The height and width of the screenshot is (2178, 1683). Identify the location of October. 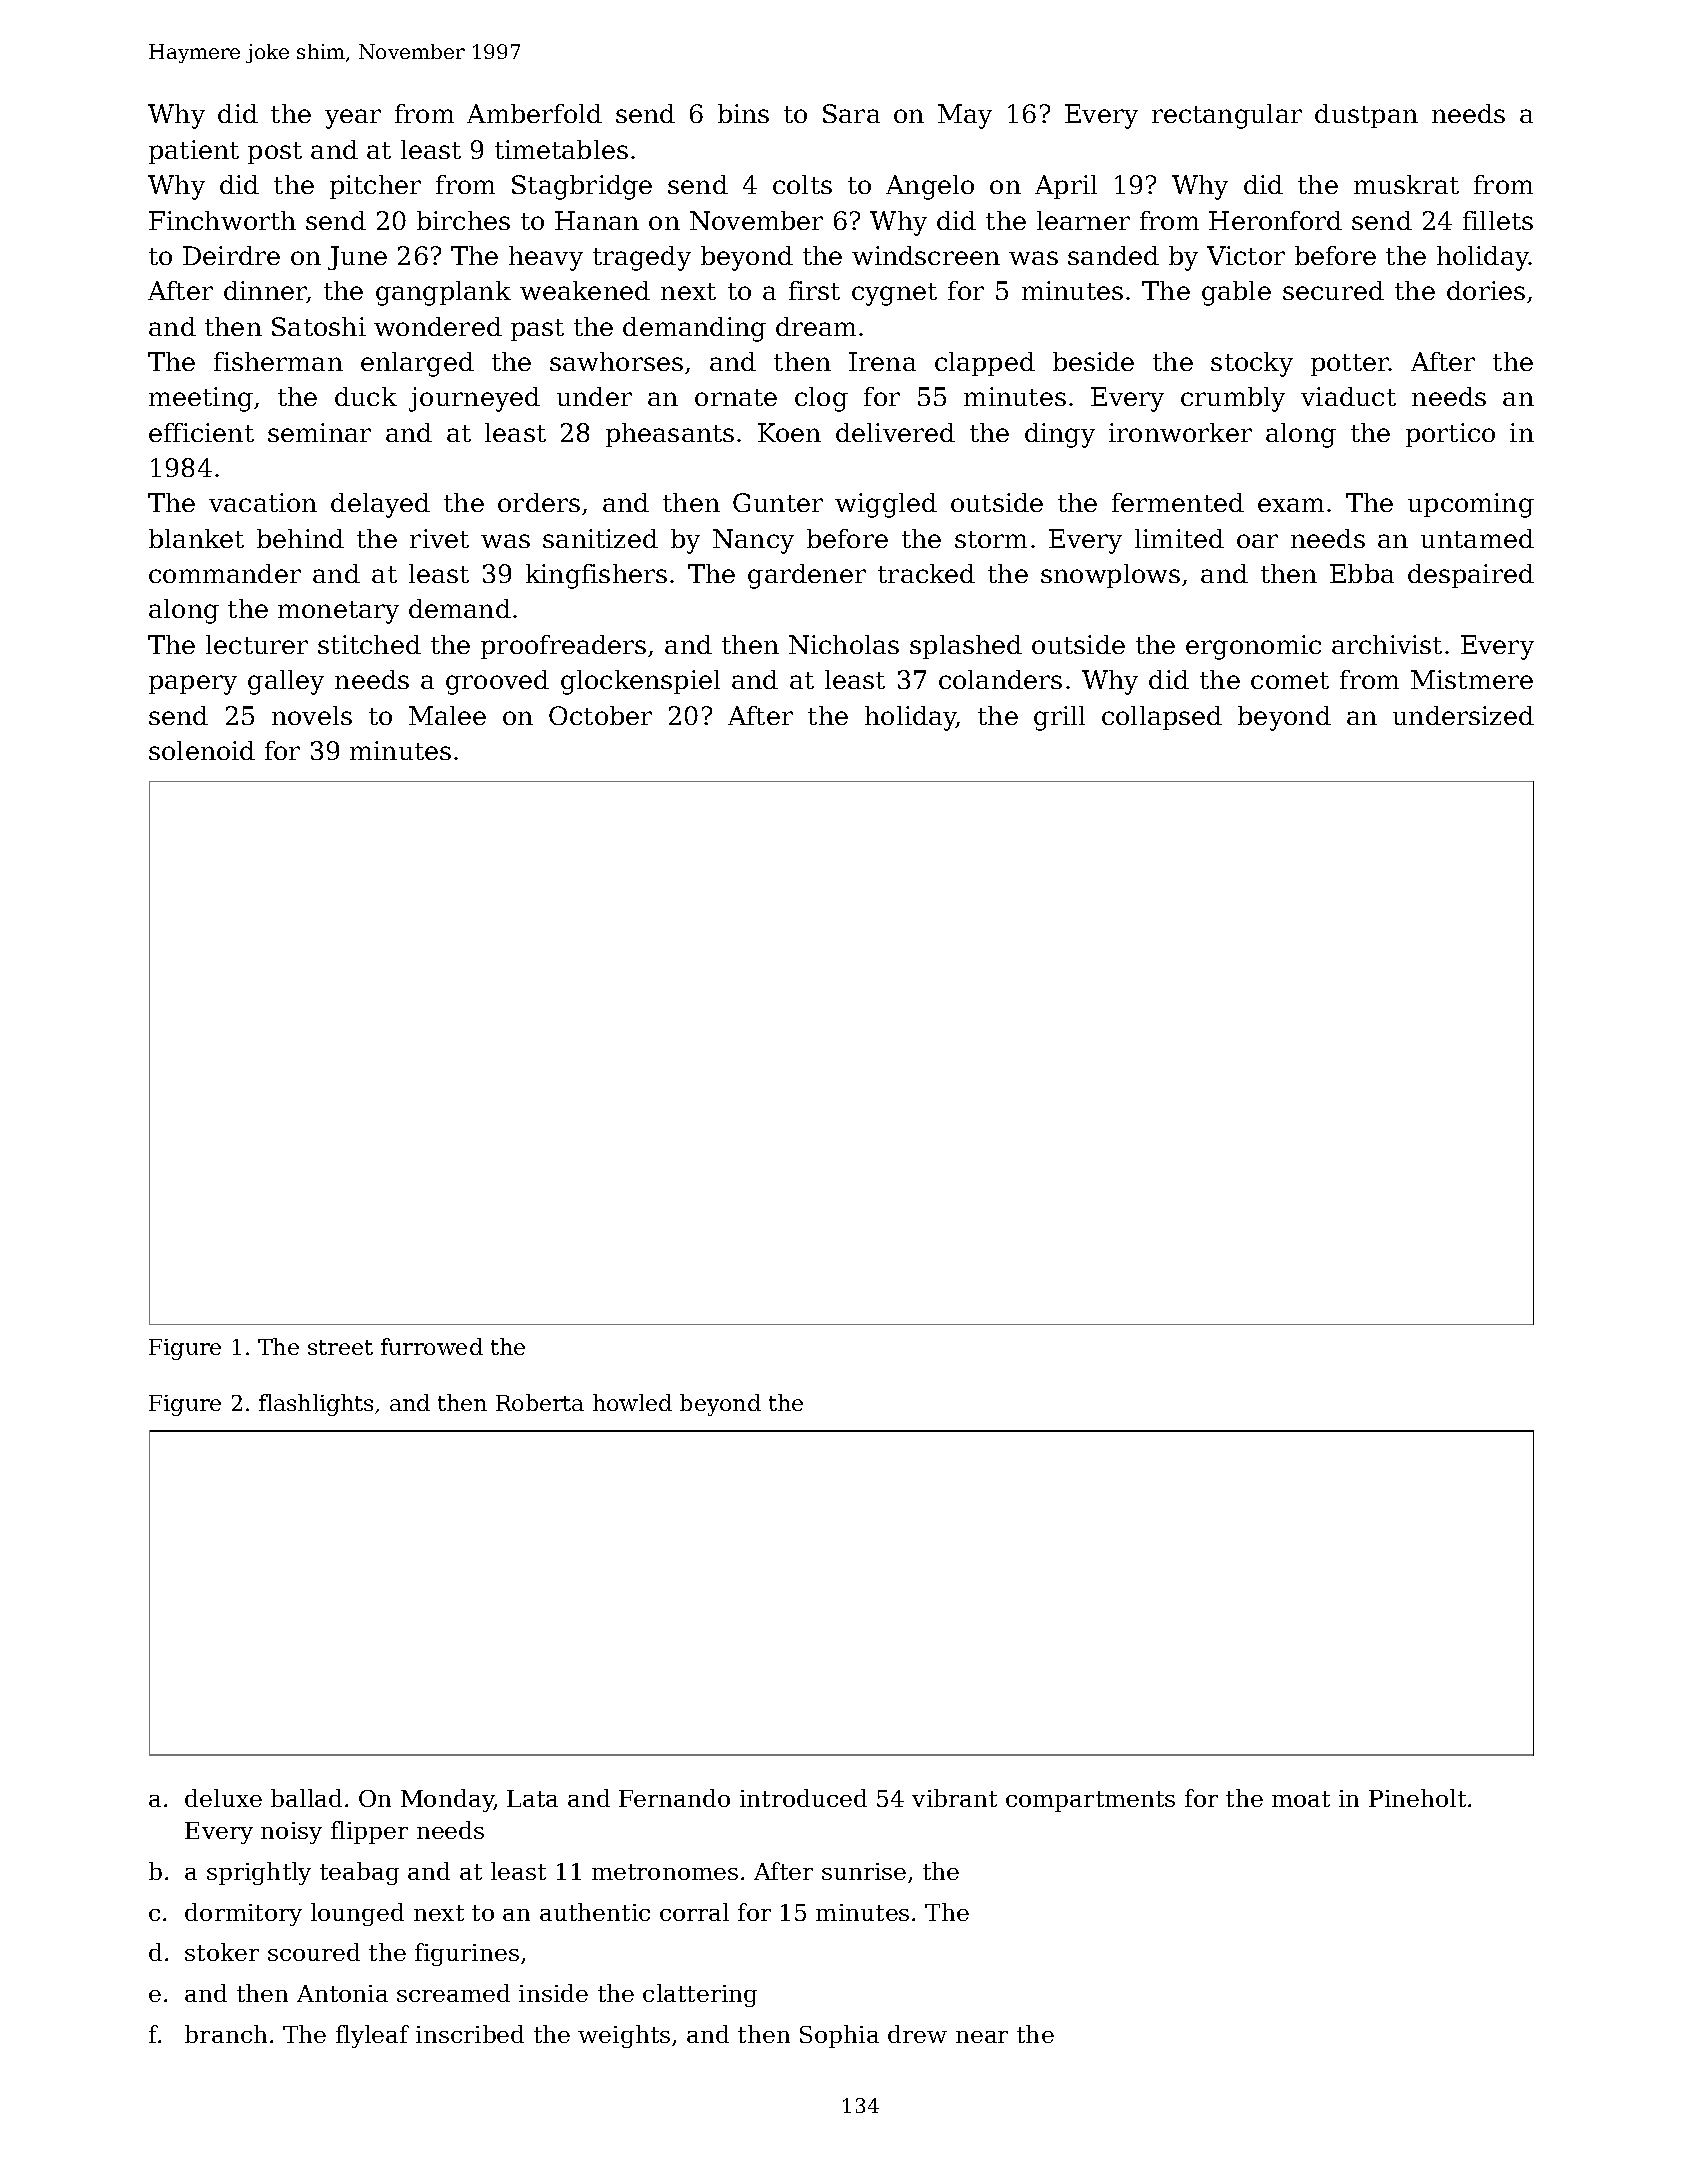
(600, 715).
